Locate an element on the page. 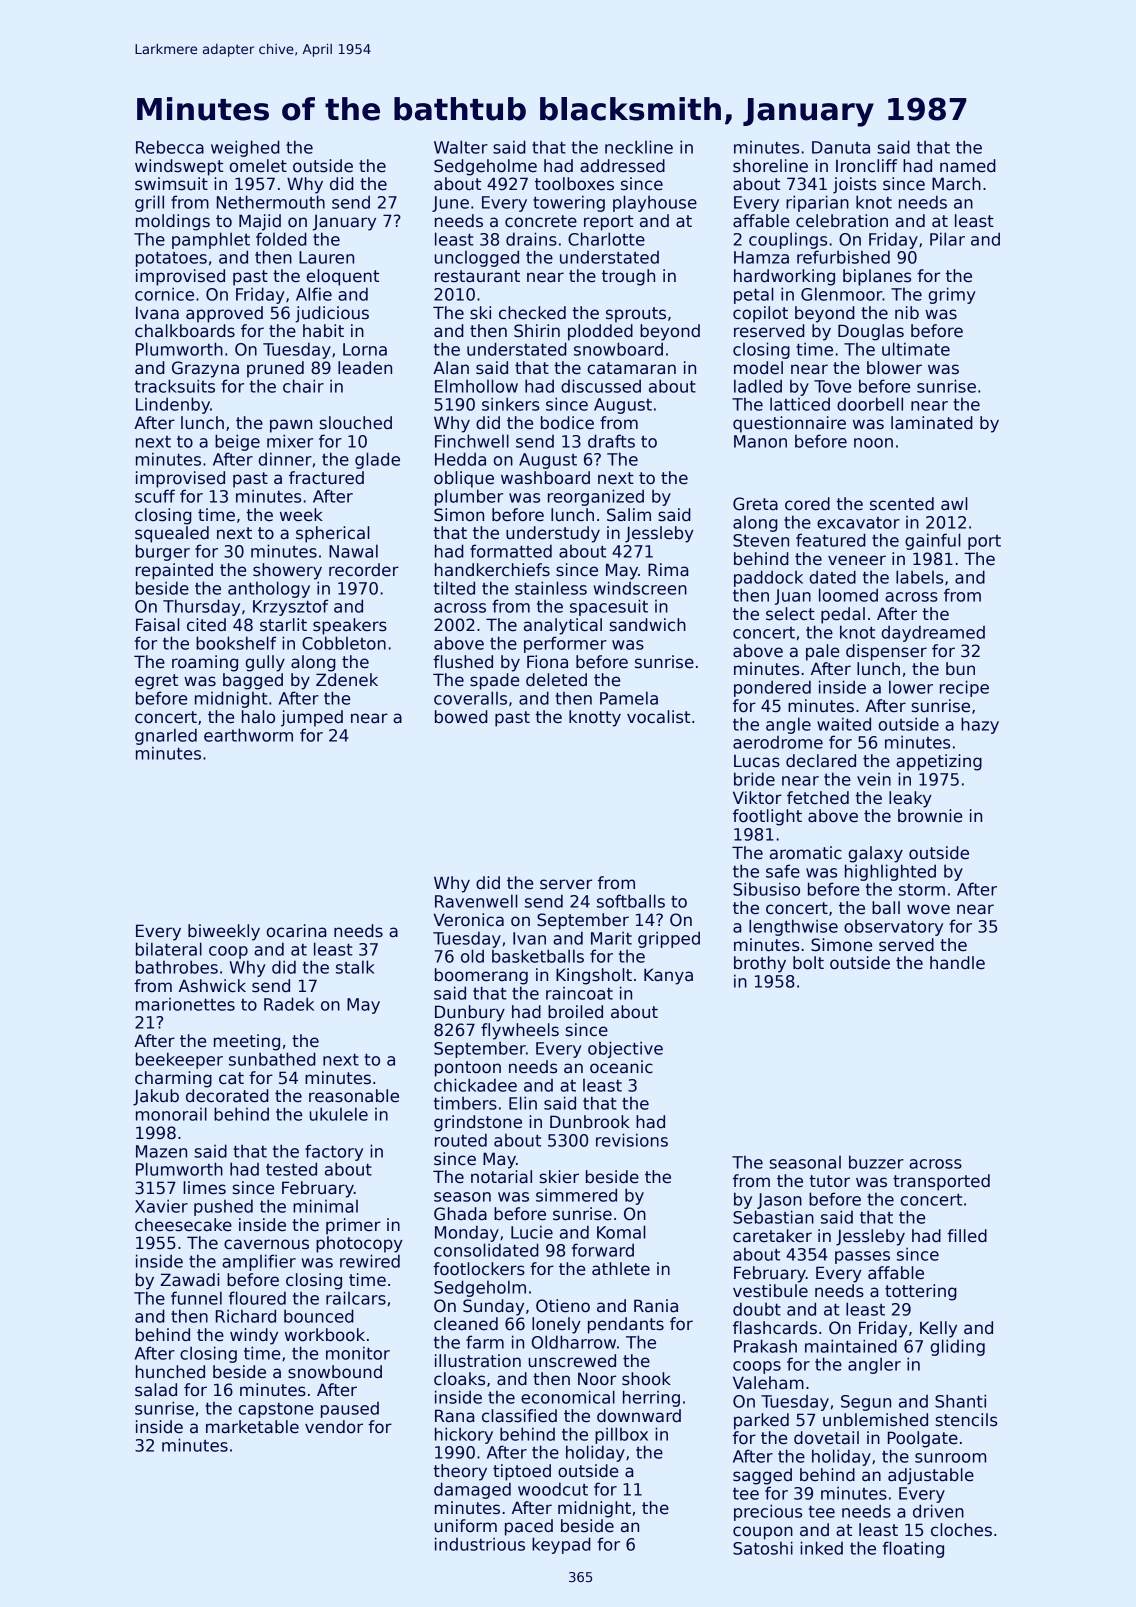 The width and height of the document is (1136, 1607). grill is located at coordinates (149, 203).
